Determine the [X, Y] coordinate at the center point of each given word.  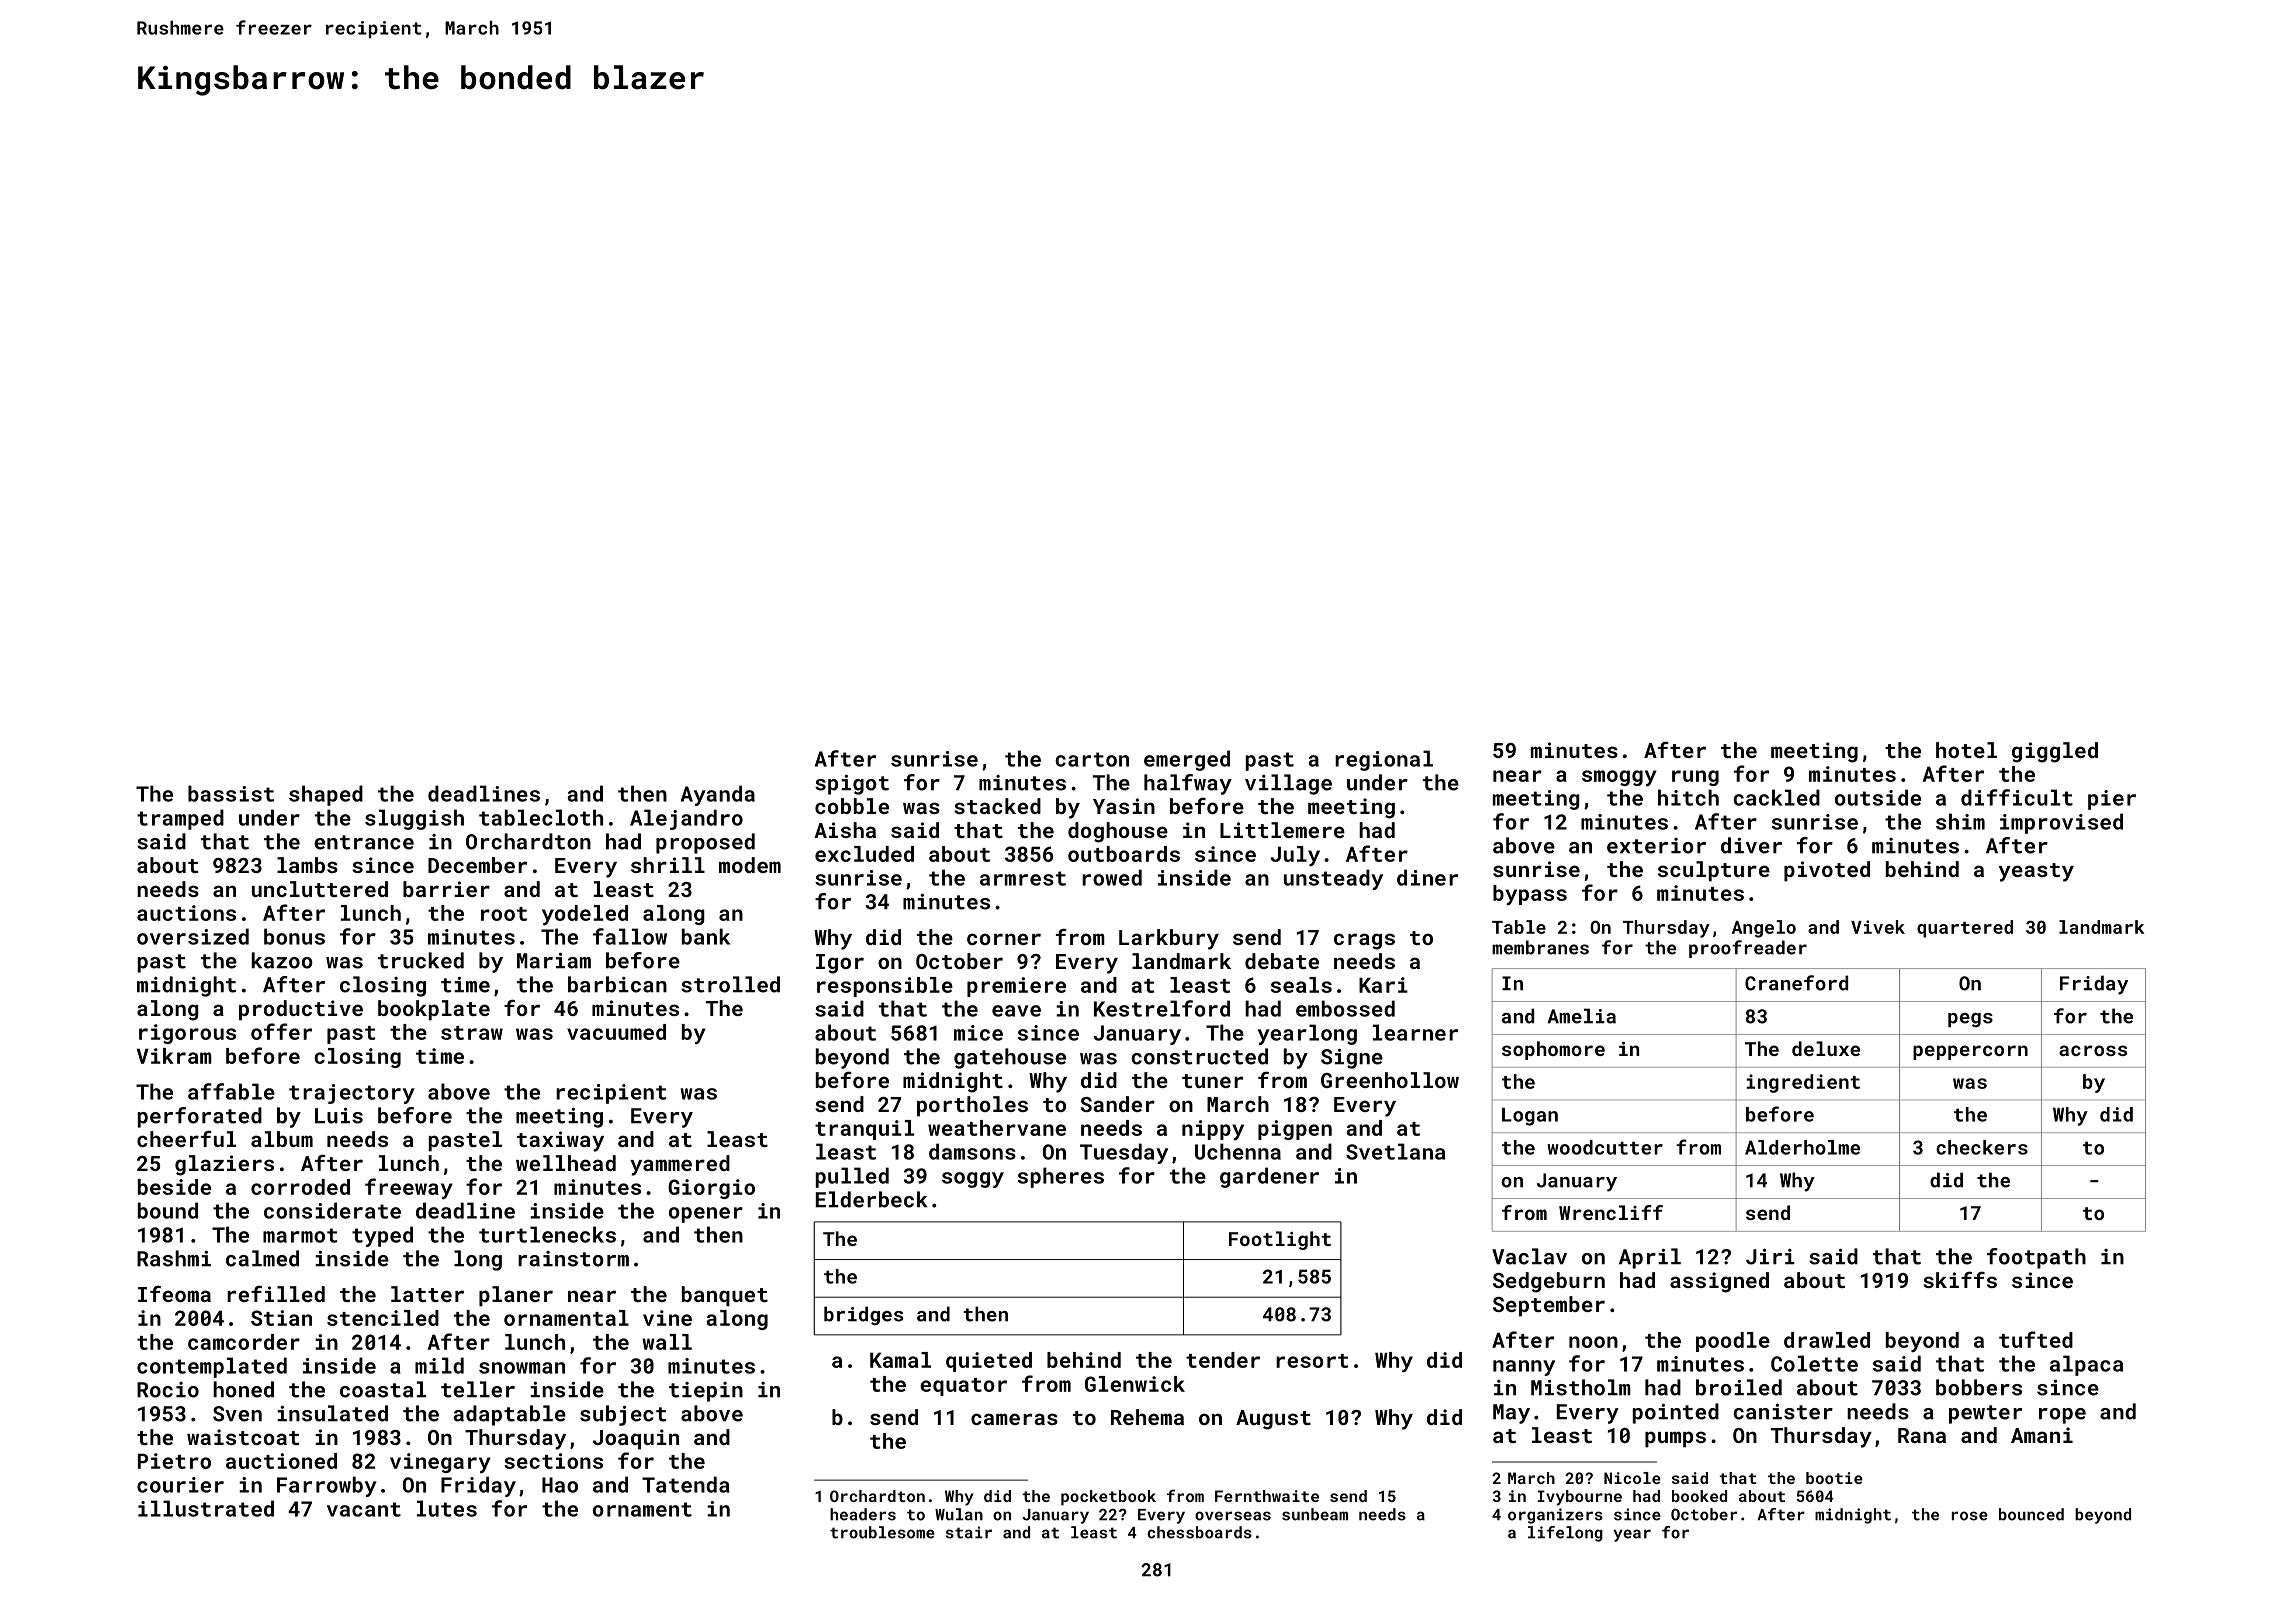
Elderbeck [872, 1199]
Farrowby [327, 1486]
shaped [326, 795]
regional [1384, 760]
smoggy [1619, 778]
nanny [1524, 1368]
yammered [680, 1165]
